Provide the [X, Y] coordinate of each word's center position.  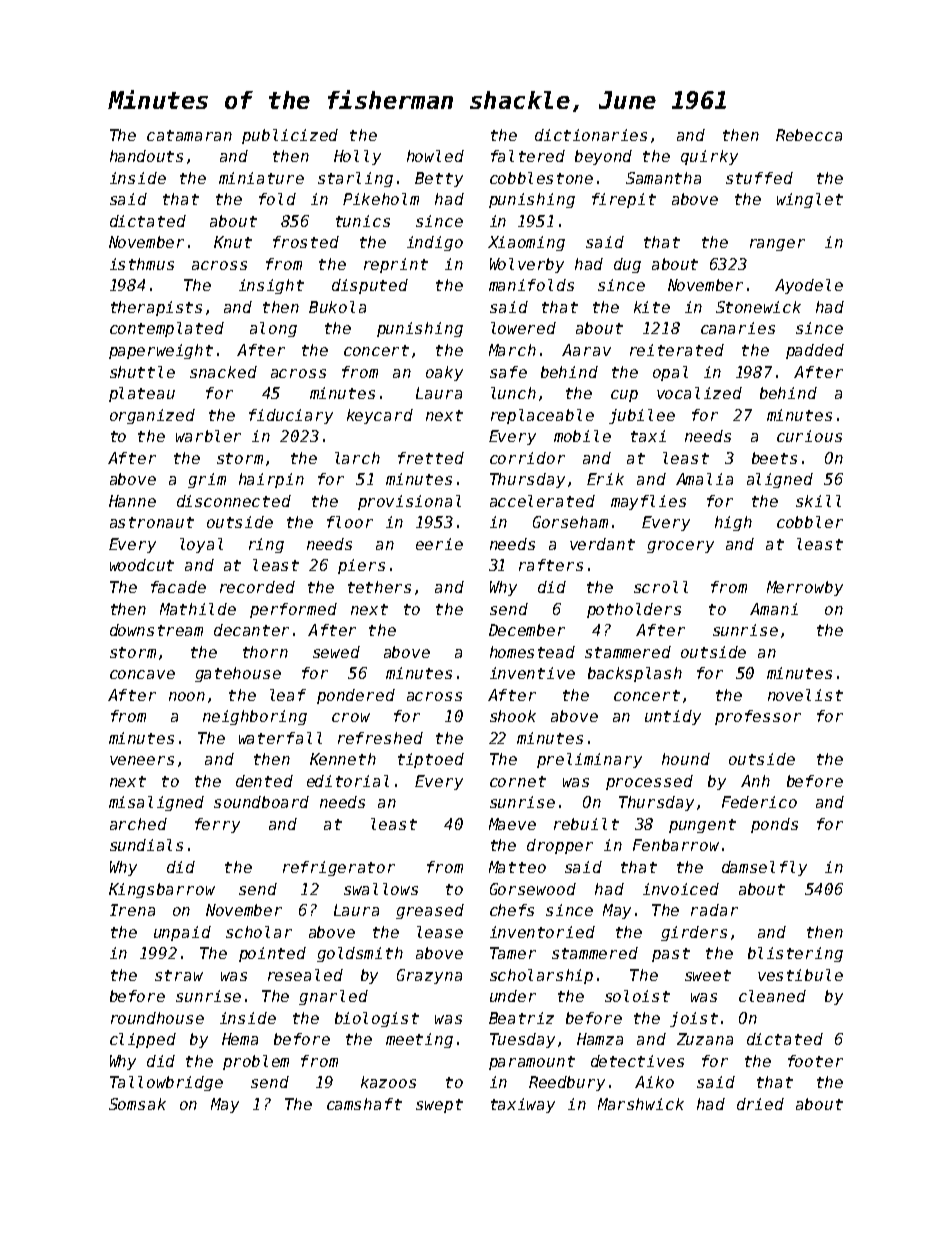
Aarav [586, 350]
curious [809, 436]
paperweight [161, 351]
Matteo [517, 867]
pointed [272, 954]
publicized [290, 136]
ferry [217, 825]
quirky [709, 157]
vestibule [800, 975]
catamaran [189, 135]
